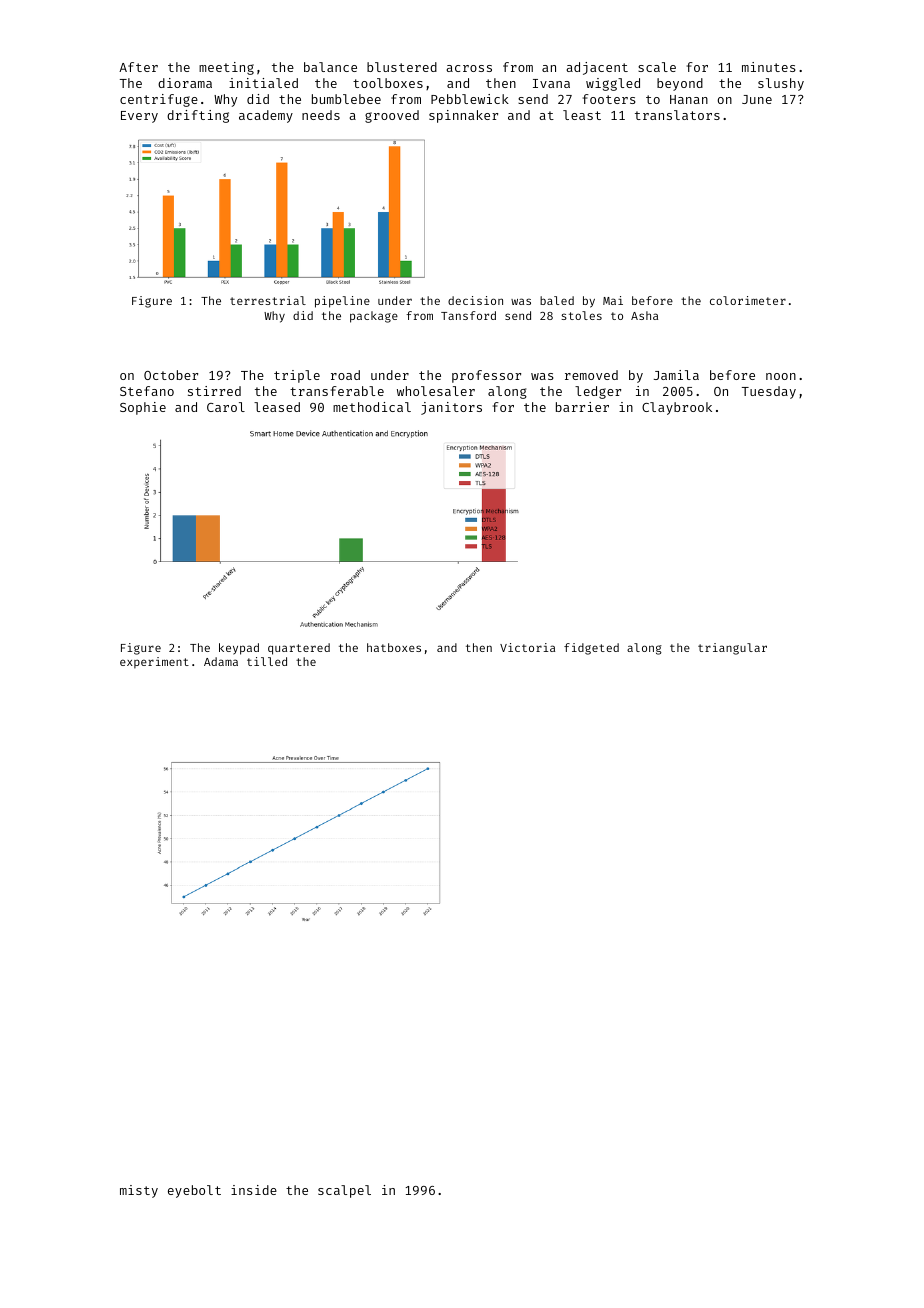 The height and width of the screenshot is (1308, 924). Describe the element at coordinates (372, 407) in the screenshot. I see `methodical` at that location.
